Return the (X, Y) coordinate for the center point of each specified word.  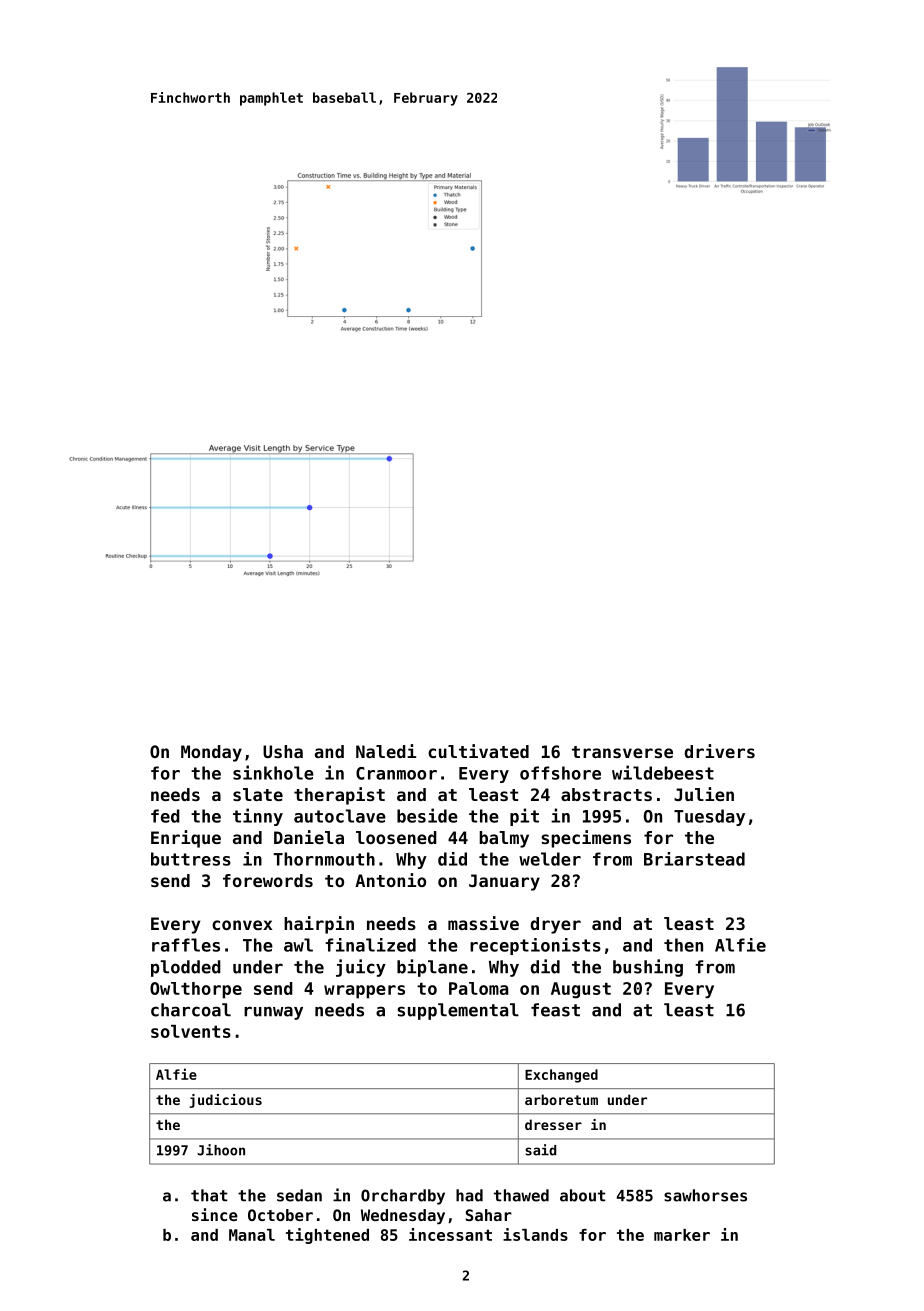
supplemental (458, 1011)
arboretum (561, 1099)
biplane (432, 968)
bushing (648, 968)
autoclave (340, 816)
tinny (258, 817)
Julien (704, 794)
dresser (553, 1124)
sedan (299, 1195)
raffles (186, 945)
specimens (586, 839)
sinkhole (273, 772)
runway (273, 1013)
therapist (339, 796)
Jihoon (221, 1150)
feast (555, 1010)
